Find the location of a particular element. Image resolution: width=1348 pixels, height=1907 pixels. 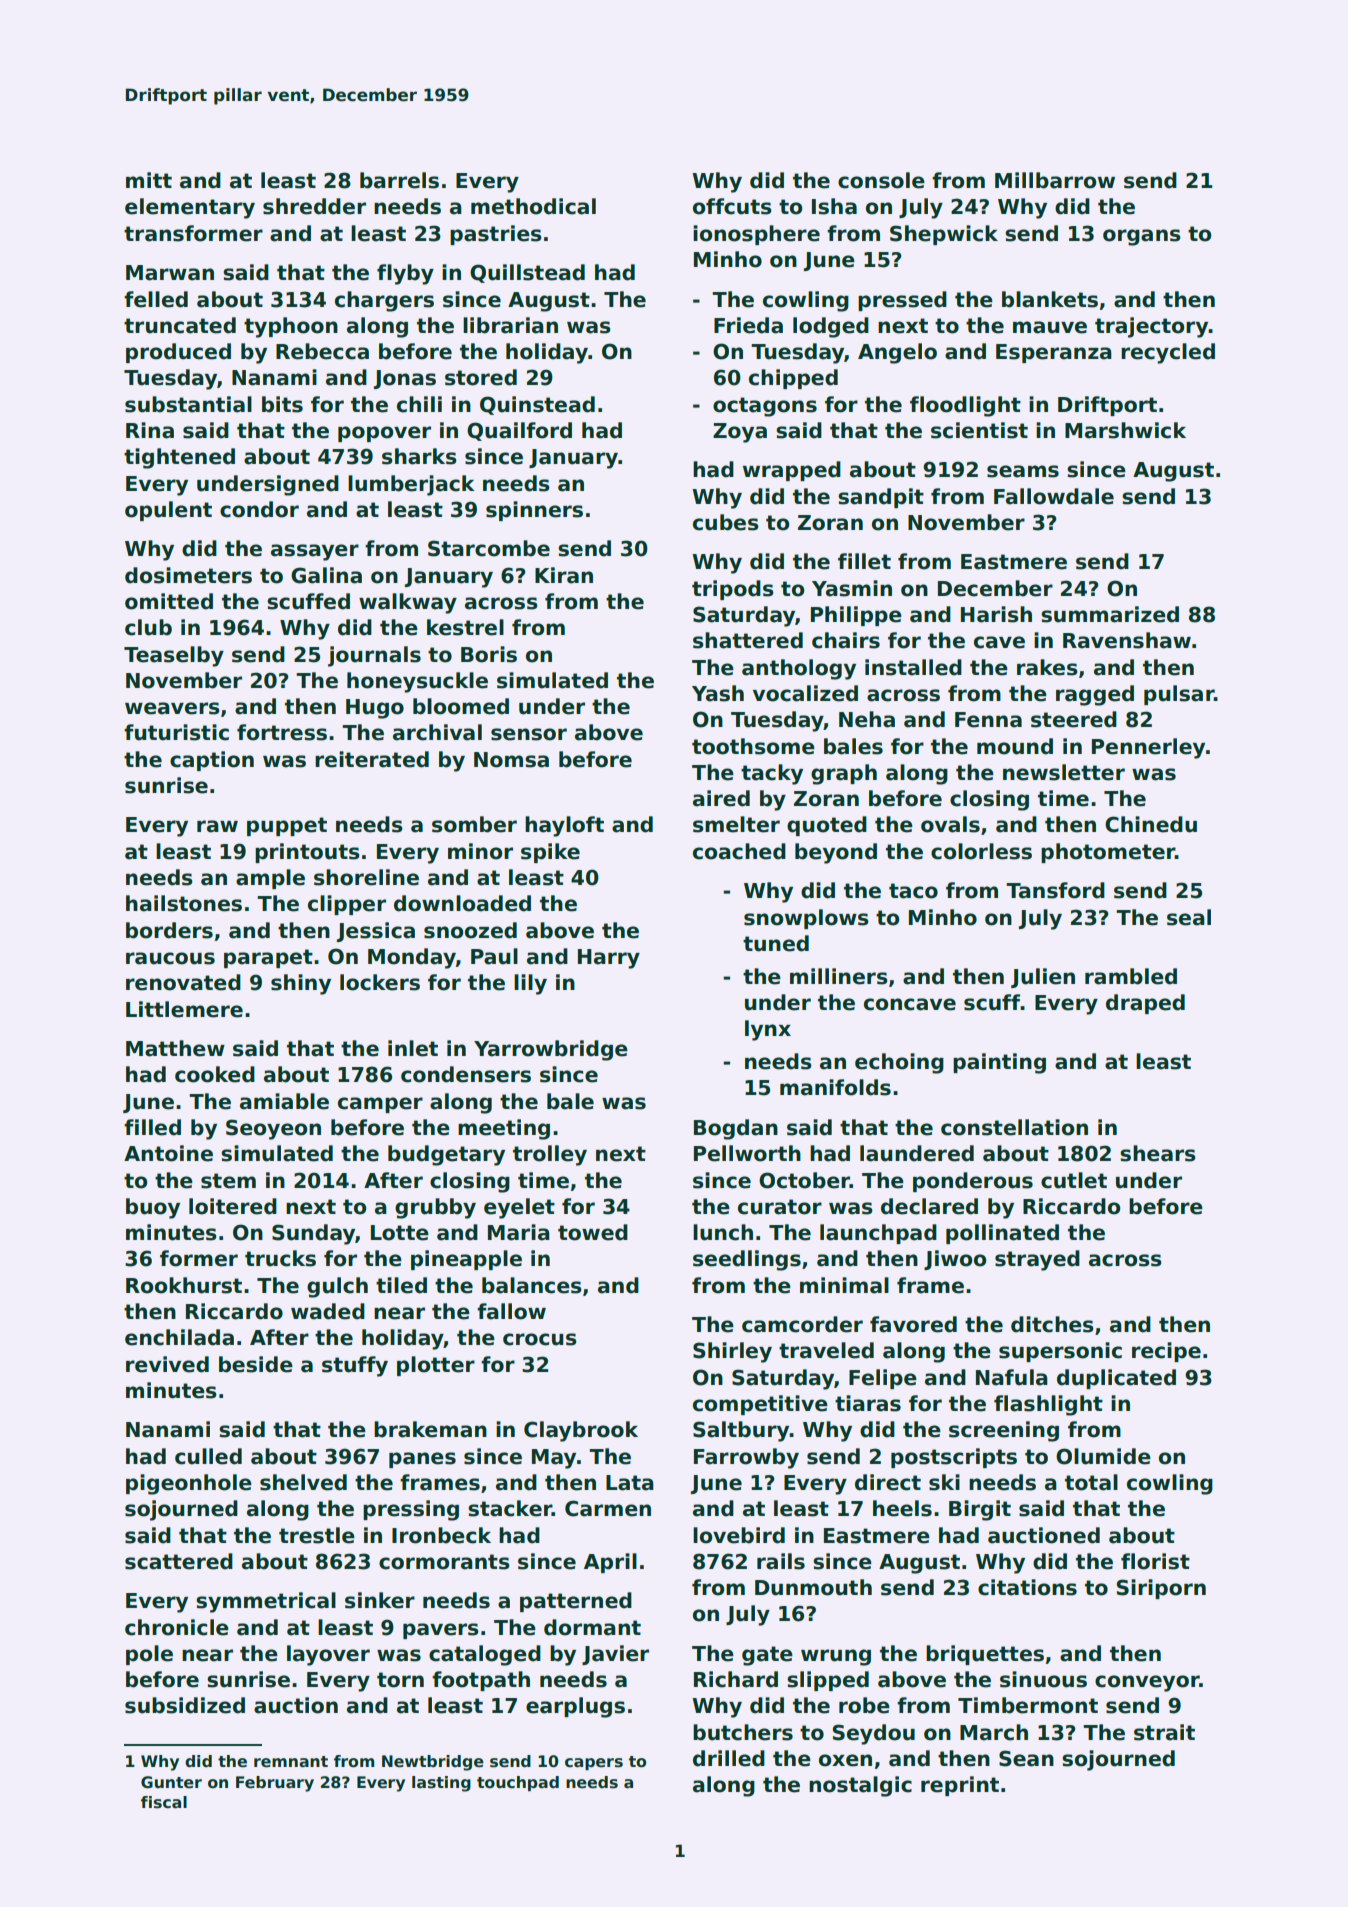

sensor is located at coordinates (529, 734).
